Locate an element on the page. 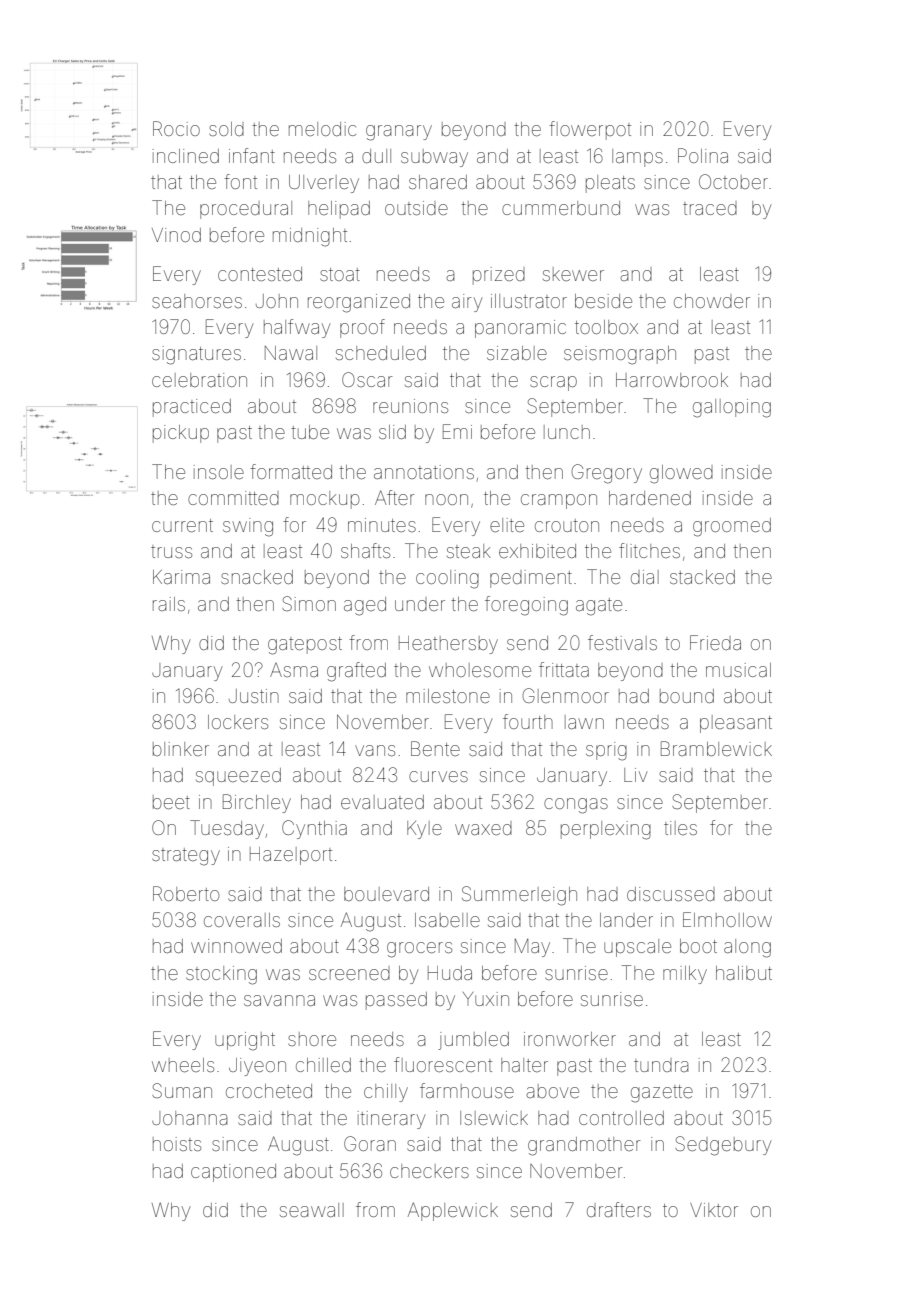  Viktor is located at coordinates (714, 1210).
